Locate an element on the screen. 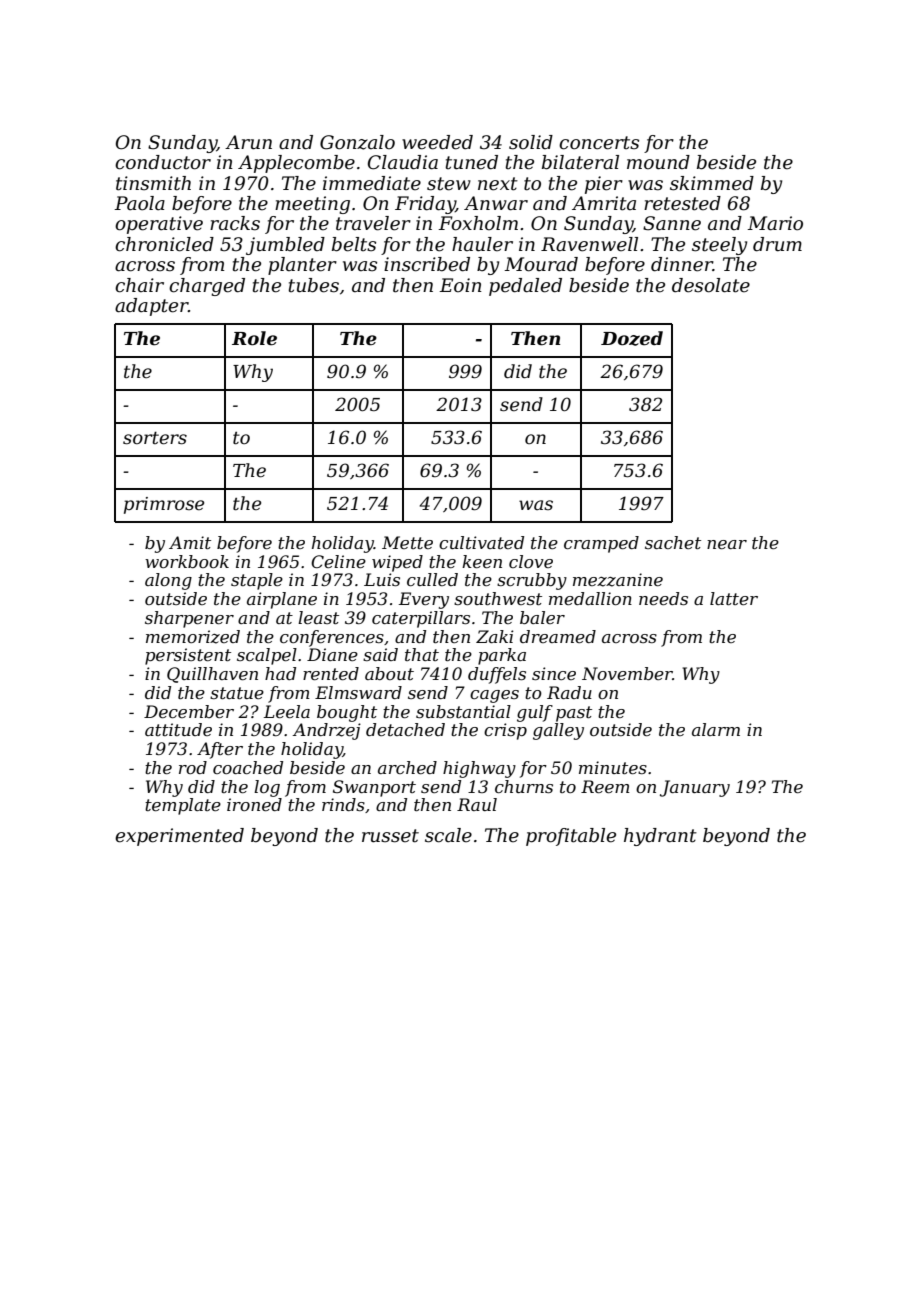 The width and height of the screenshot is (924, 1314). along is located at coordinates (168, 581).
